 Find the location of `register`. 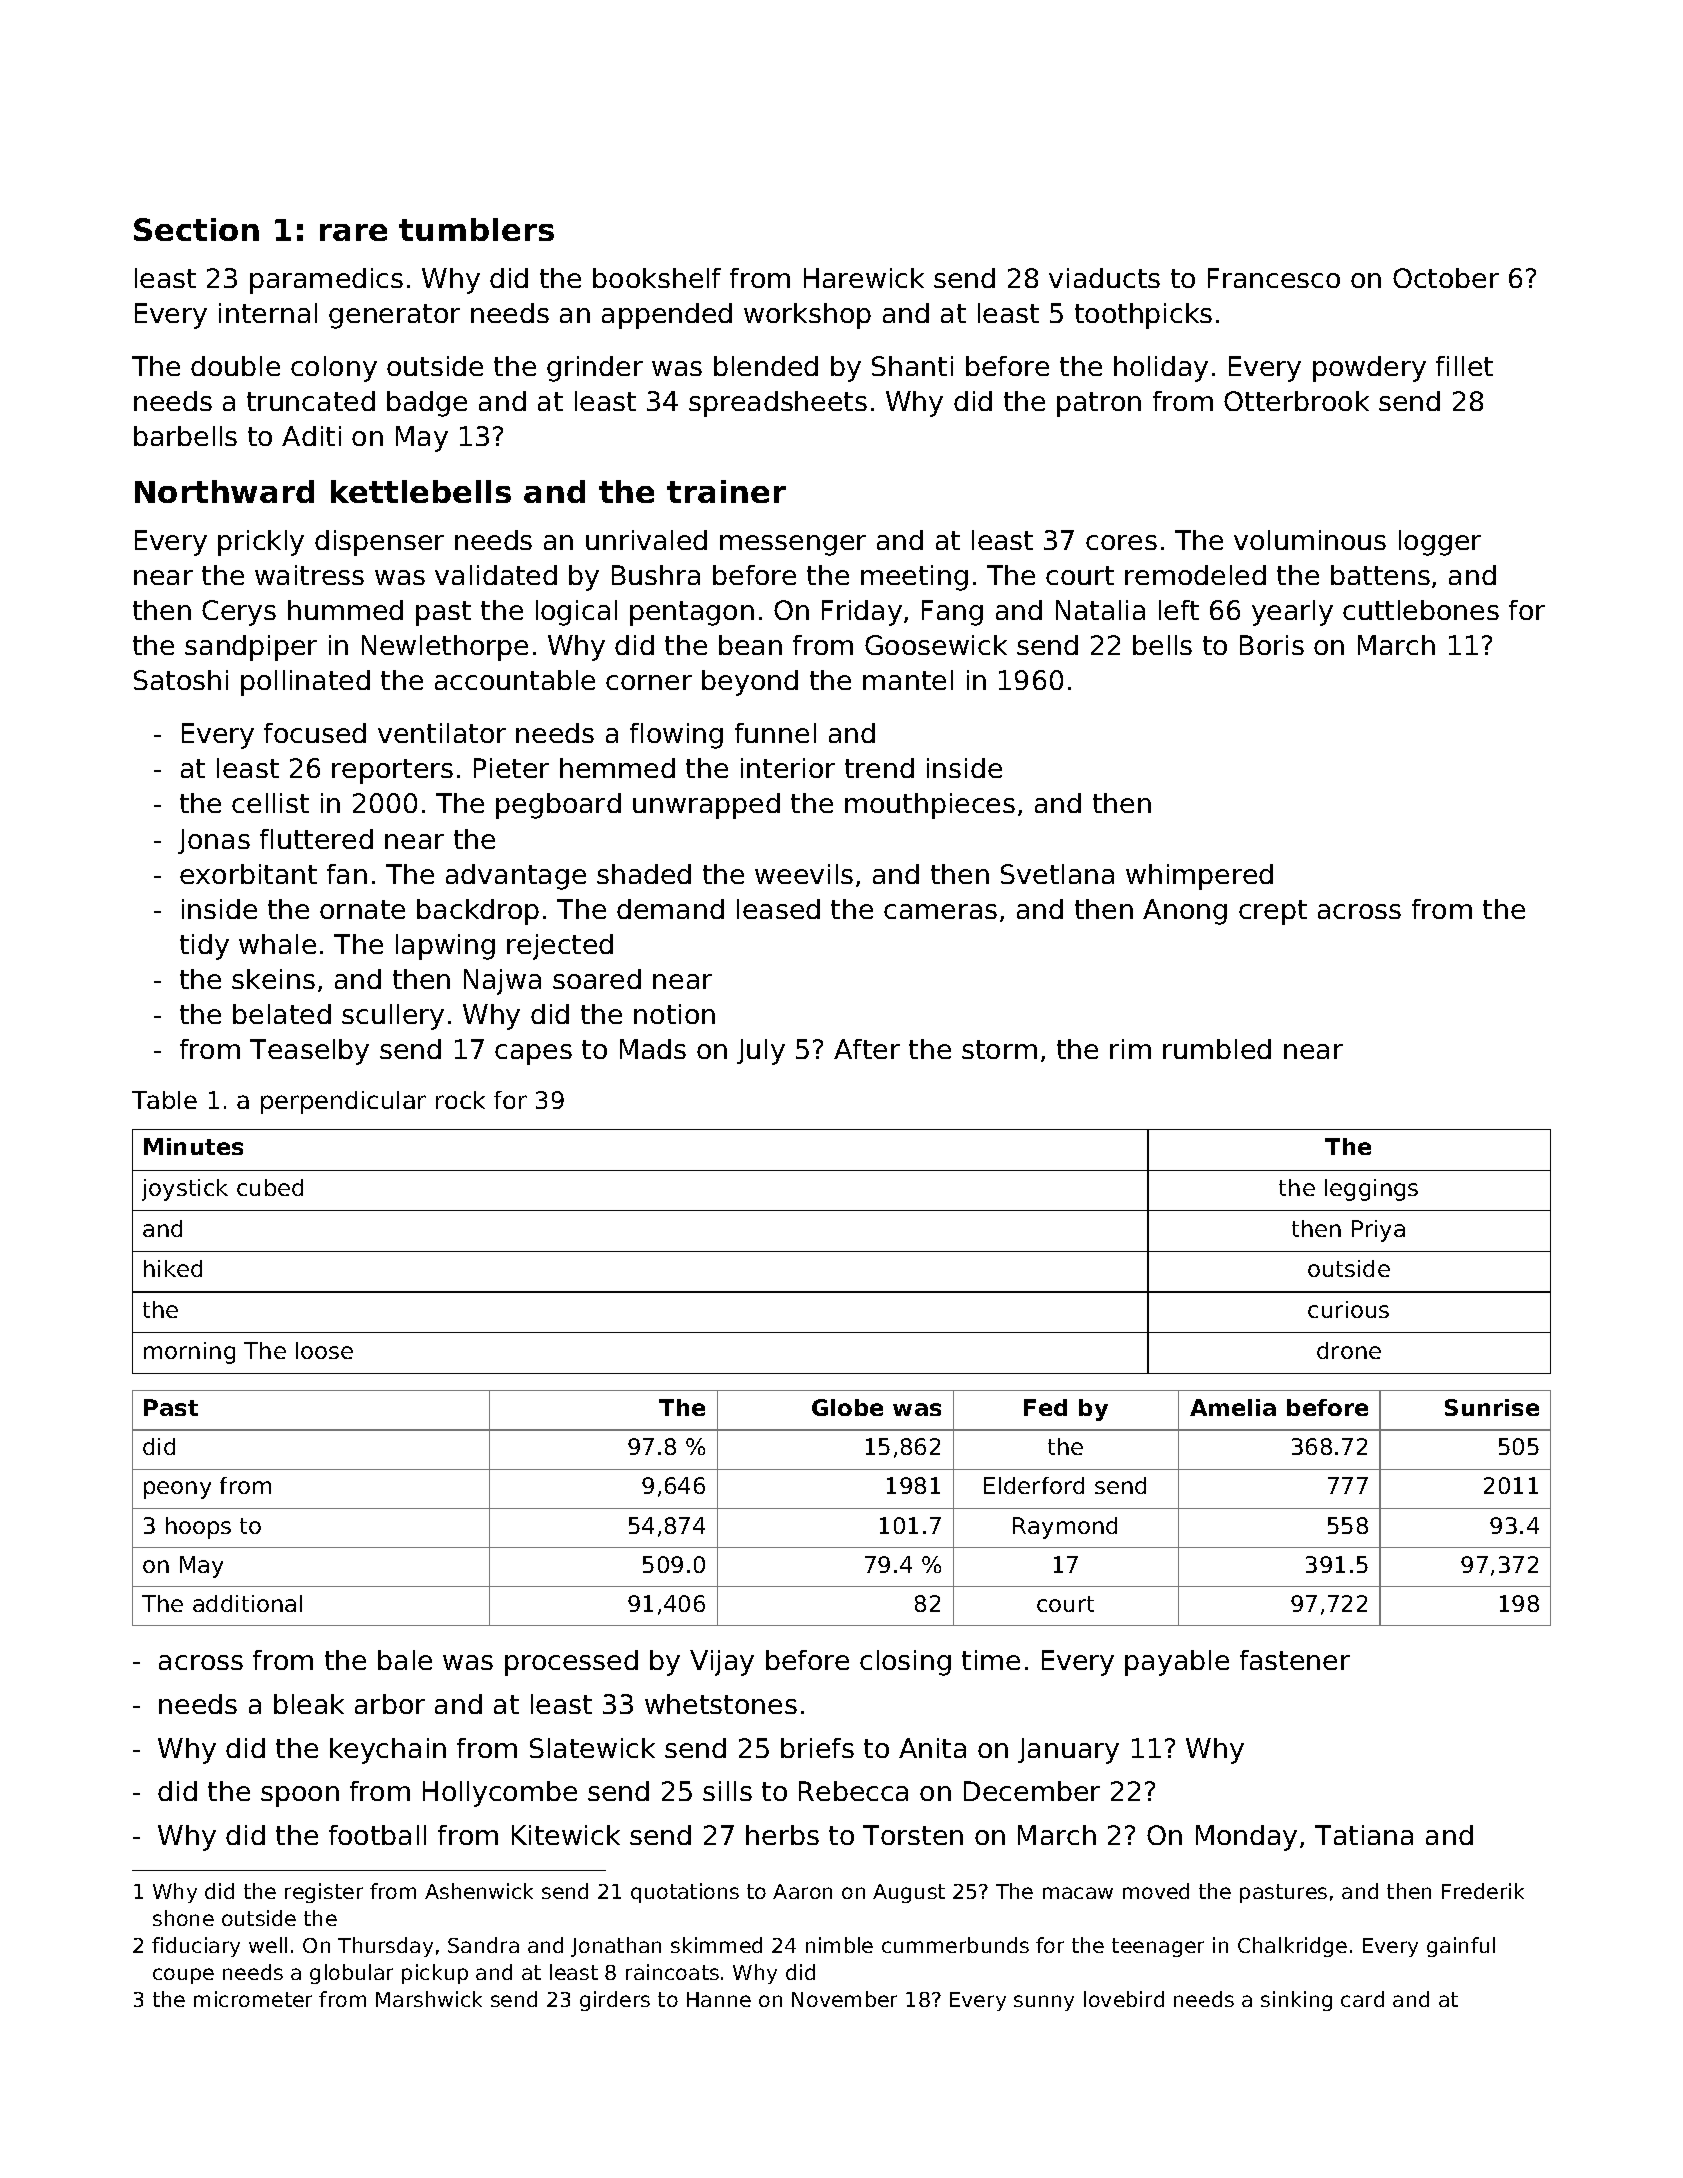

register is located at coordinates (324, 1893).
